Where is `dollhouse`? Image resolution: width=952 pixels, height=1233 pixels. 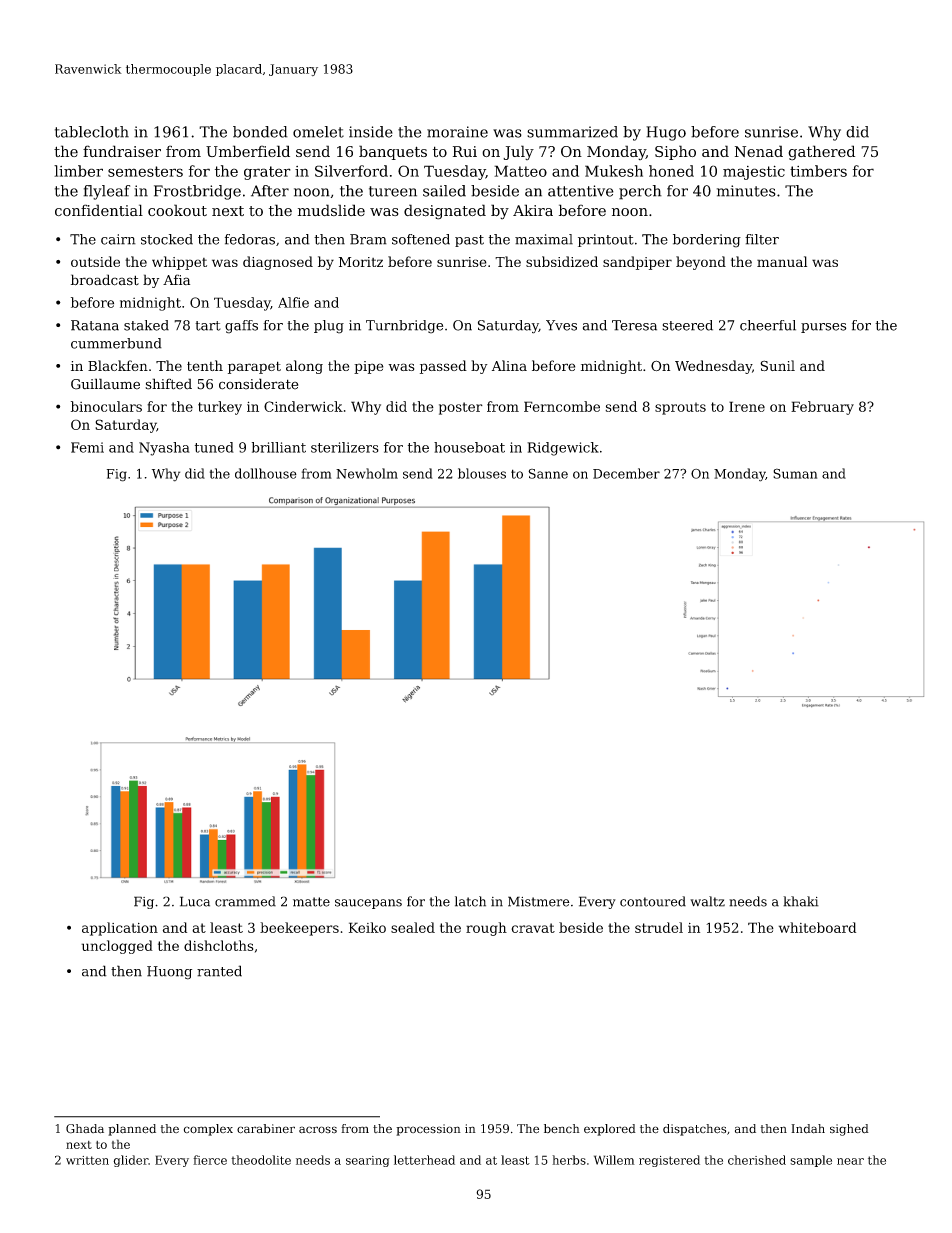
dollhouse is located at coordinates (266, 473).
